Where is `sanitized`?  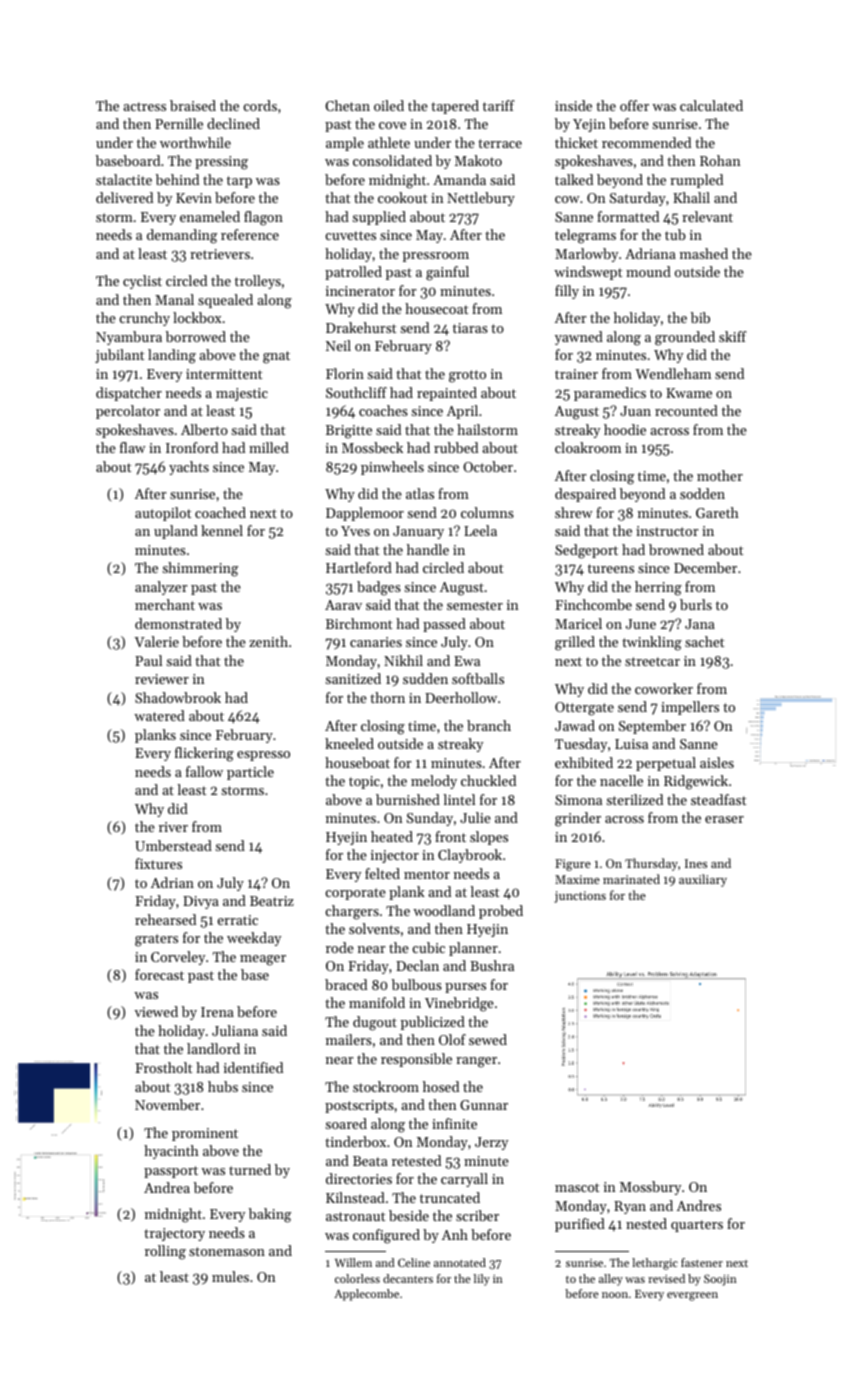 sanitized is located at coordinates (353, 678).
